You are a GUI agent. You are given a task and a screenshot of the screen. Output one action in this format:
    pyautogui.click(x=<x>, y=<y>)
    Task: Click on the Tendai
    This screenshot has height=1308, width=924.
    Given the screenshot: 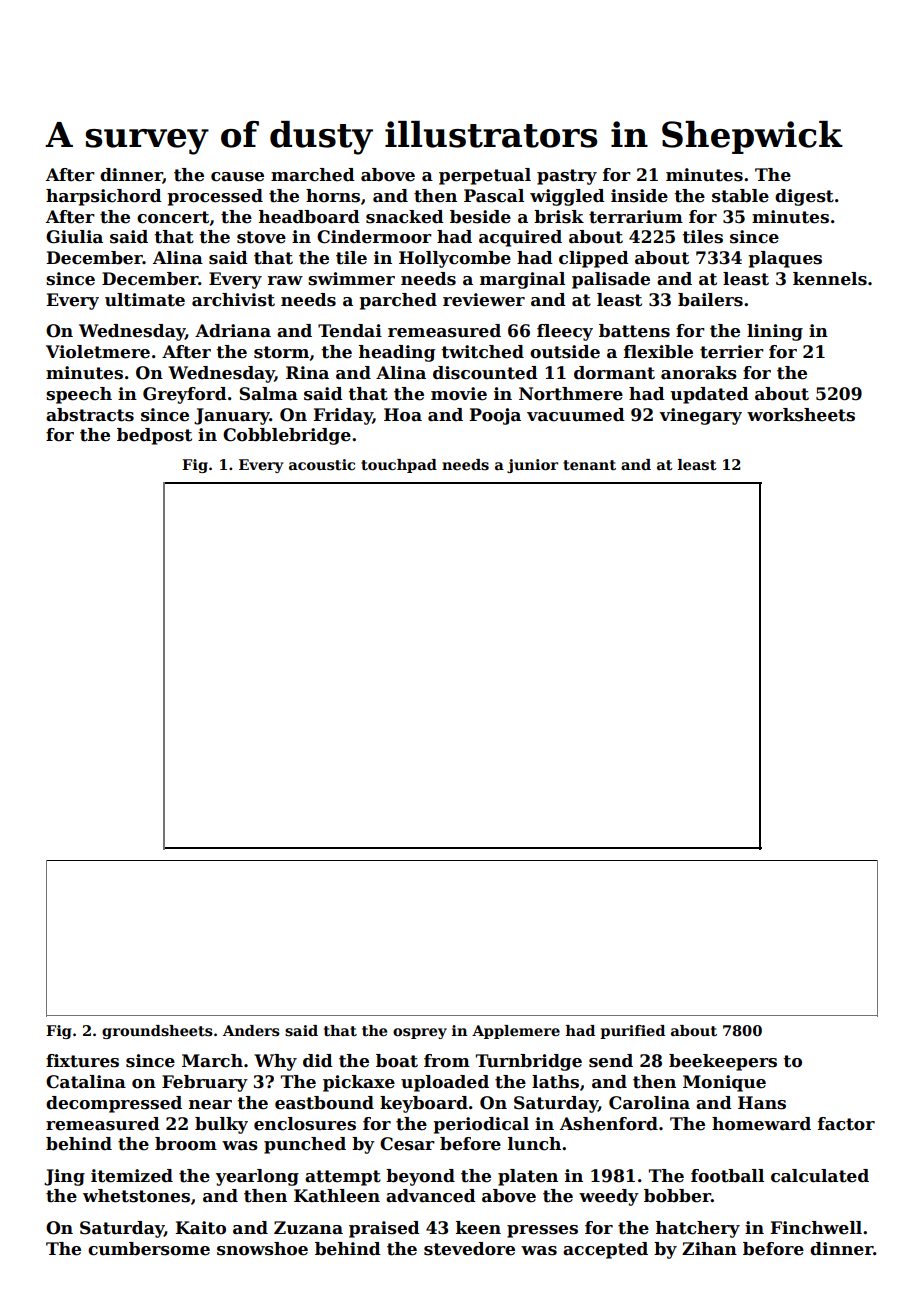 What is the action you would take?
    pyautogui.click(x=350, y=331)
